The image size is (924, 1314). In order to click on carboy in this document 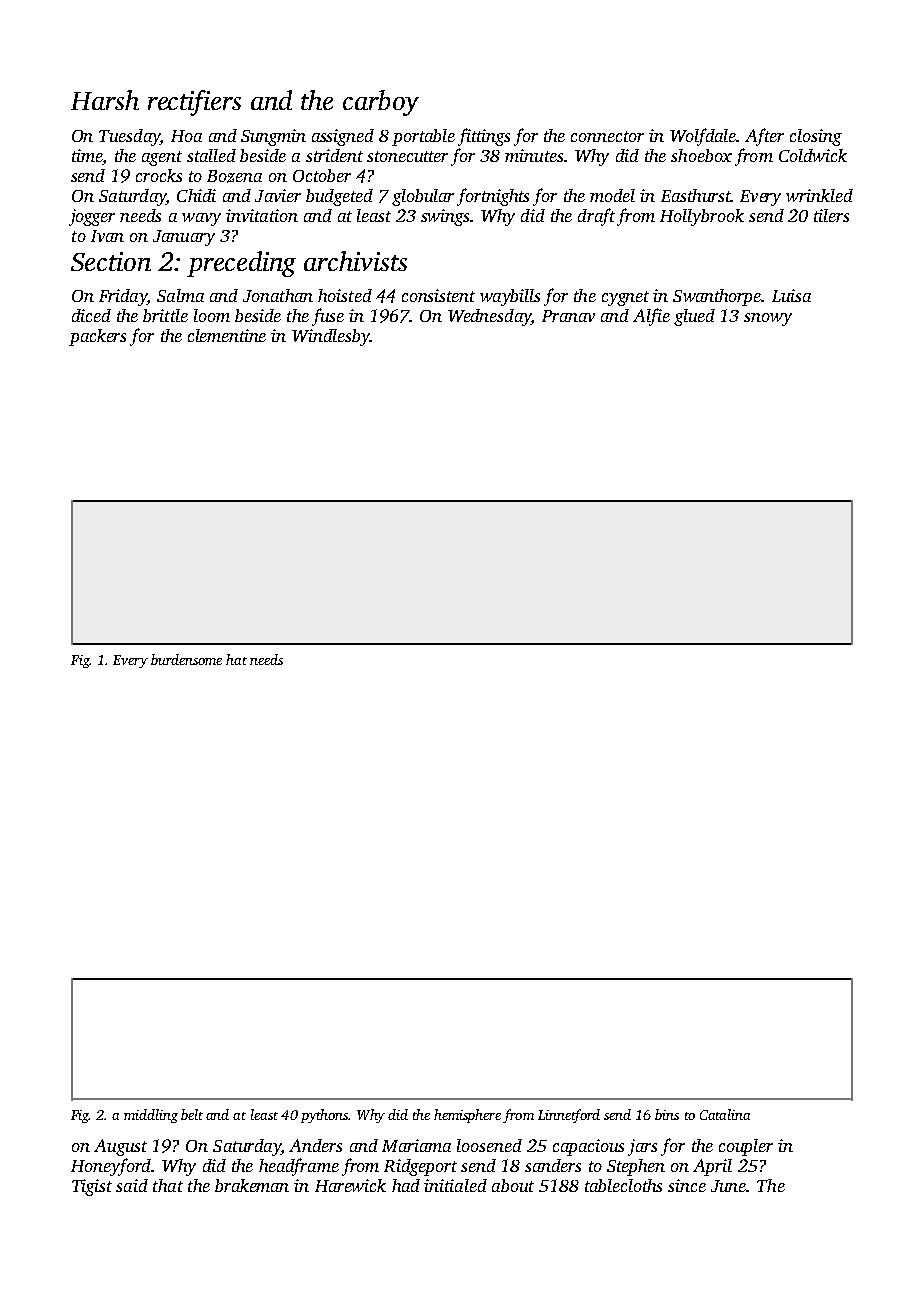, I will do `click(381, 103)`.
